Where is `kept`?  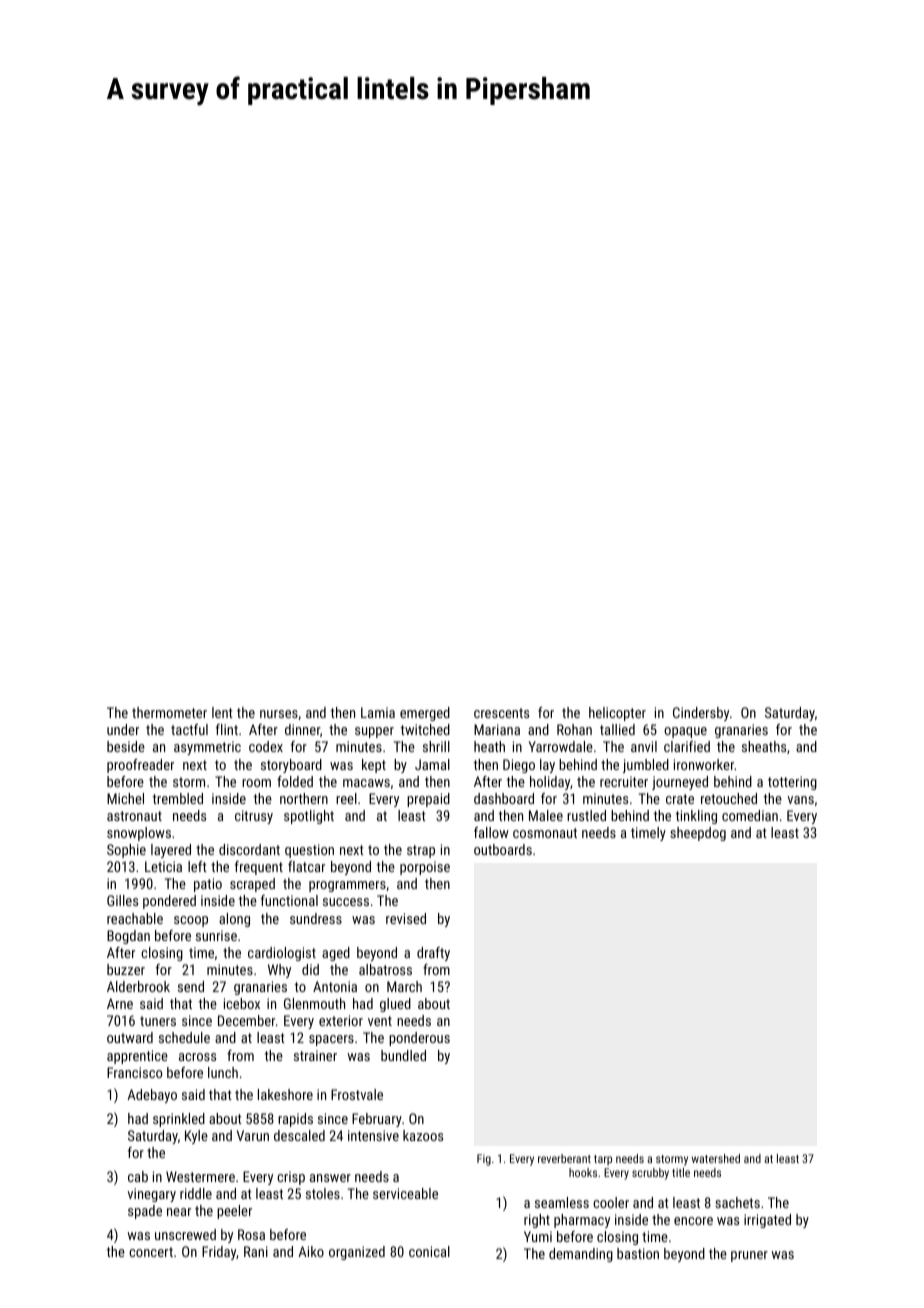
kept is located at coordinates (374, 766).
